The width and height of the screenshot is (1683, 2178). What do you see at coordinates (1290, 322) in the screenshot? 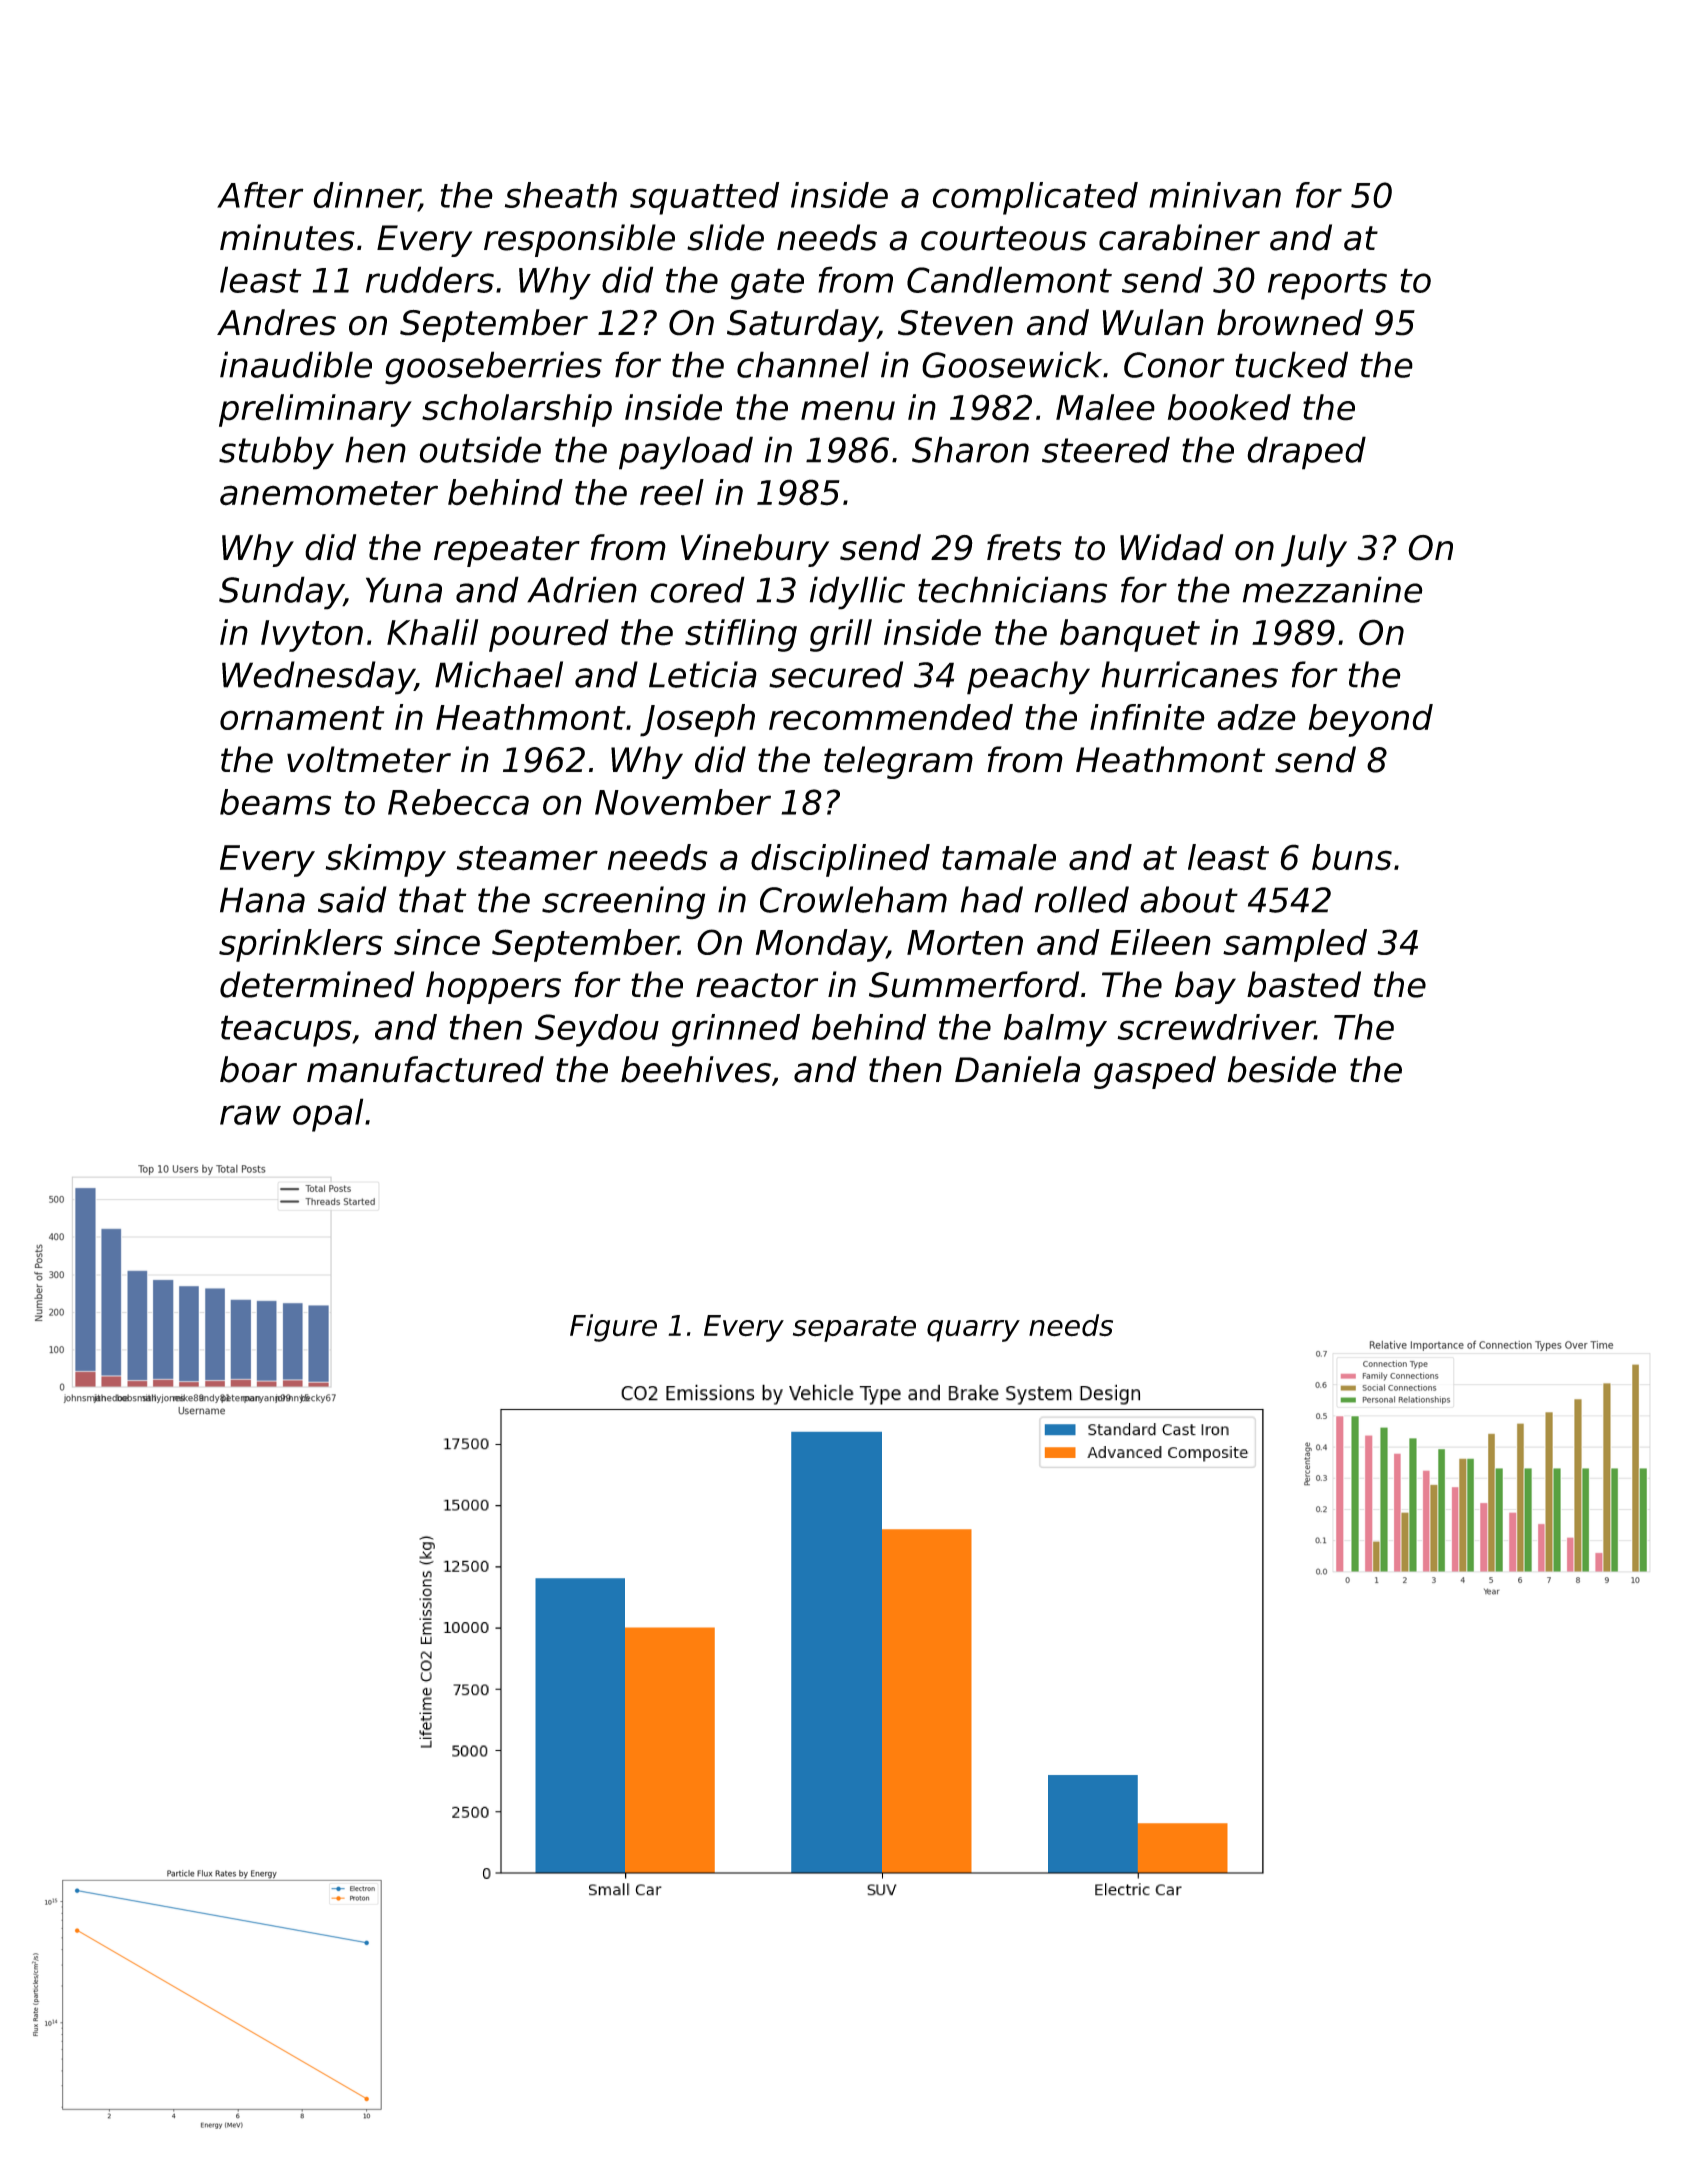
I see `browned` at bounding box center [1290, 322].
